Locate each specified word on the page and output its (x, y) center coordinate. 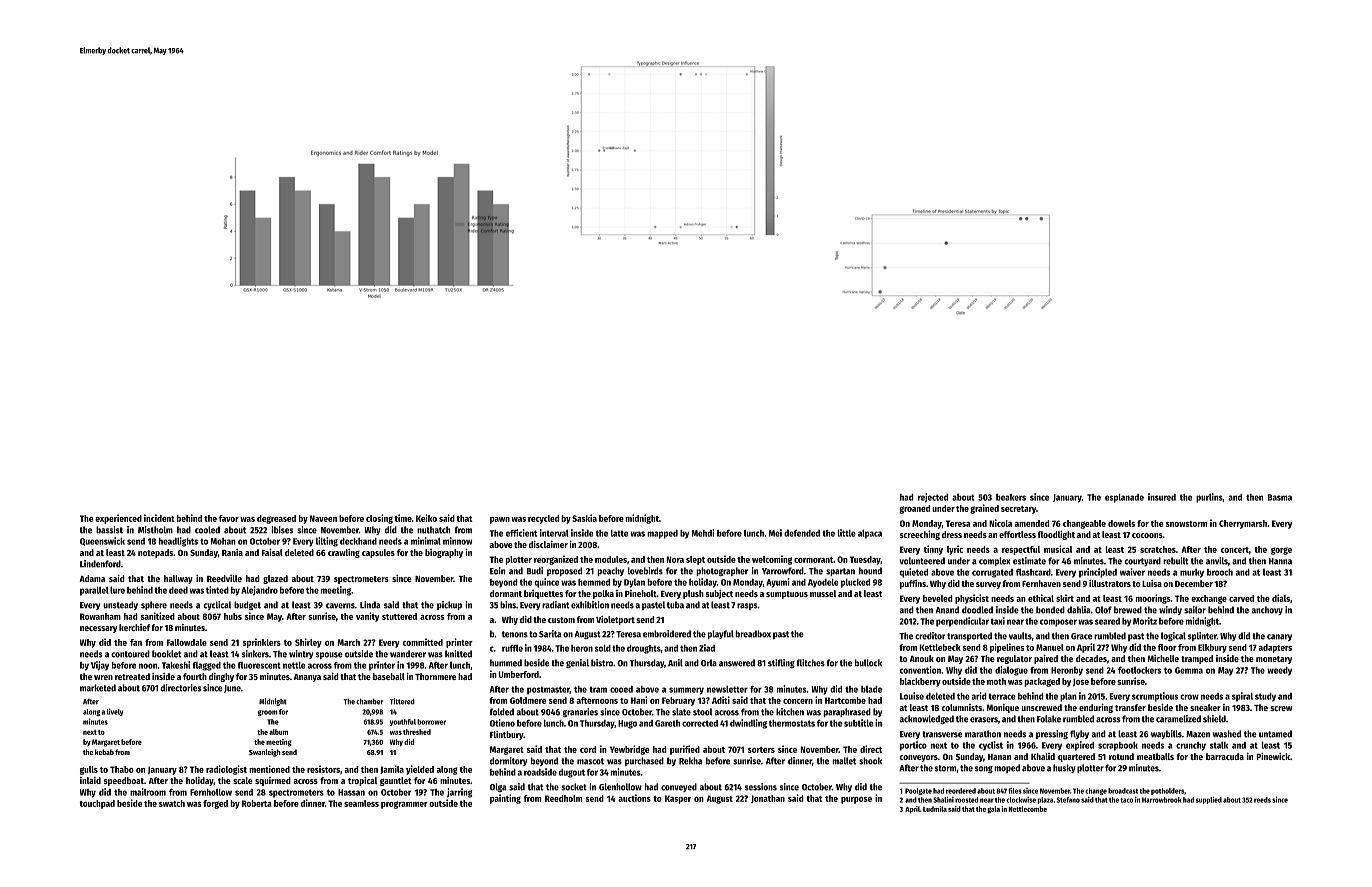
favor (229, 518)
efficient (521, 533)
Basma (1280, 497)
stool (702, 712)
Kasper (678, 799)
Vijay (100, 666)
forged (215, 804)
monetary (1274, 660)
